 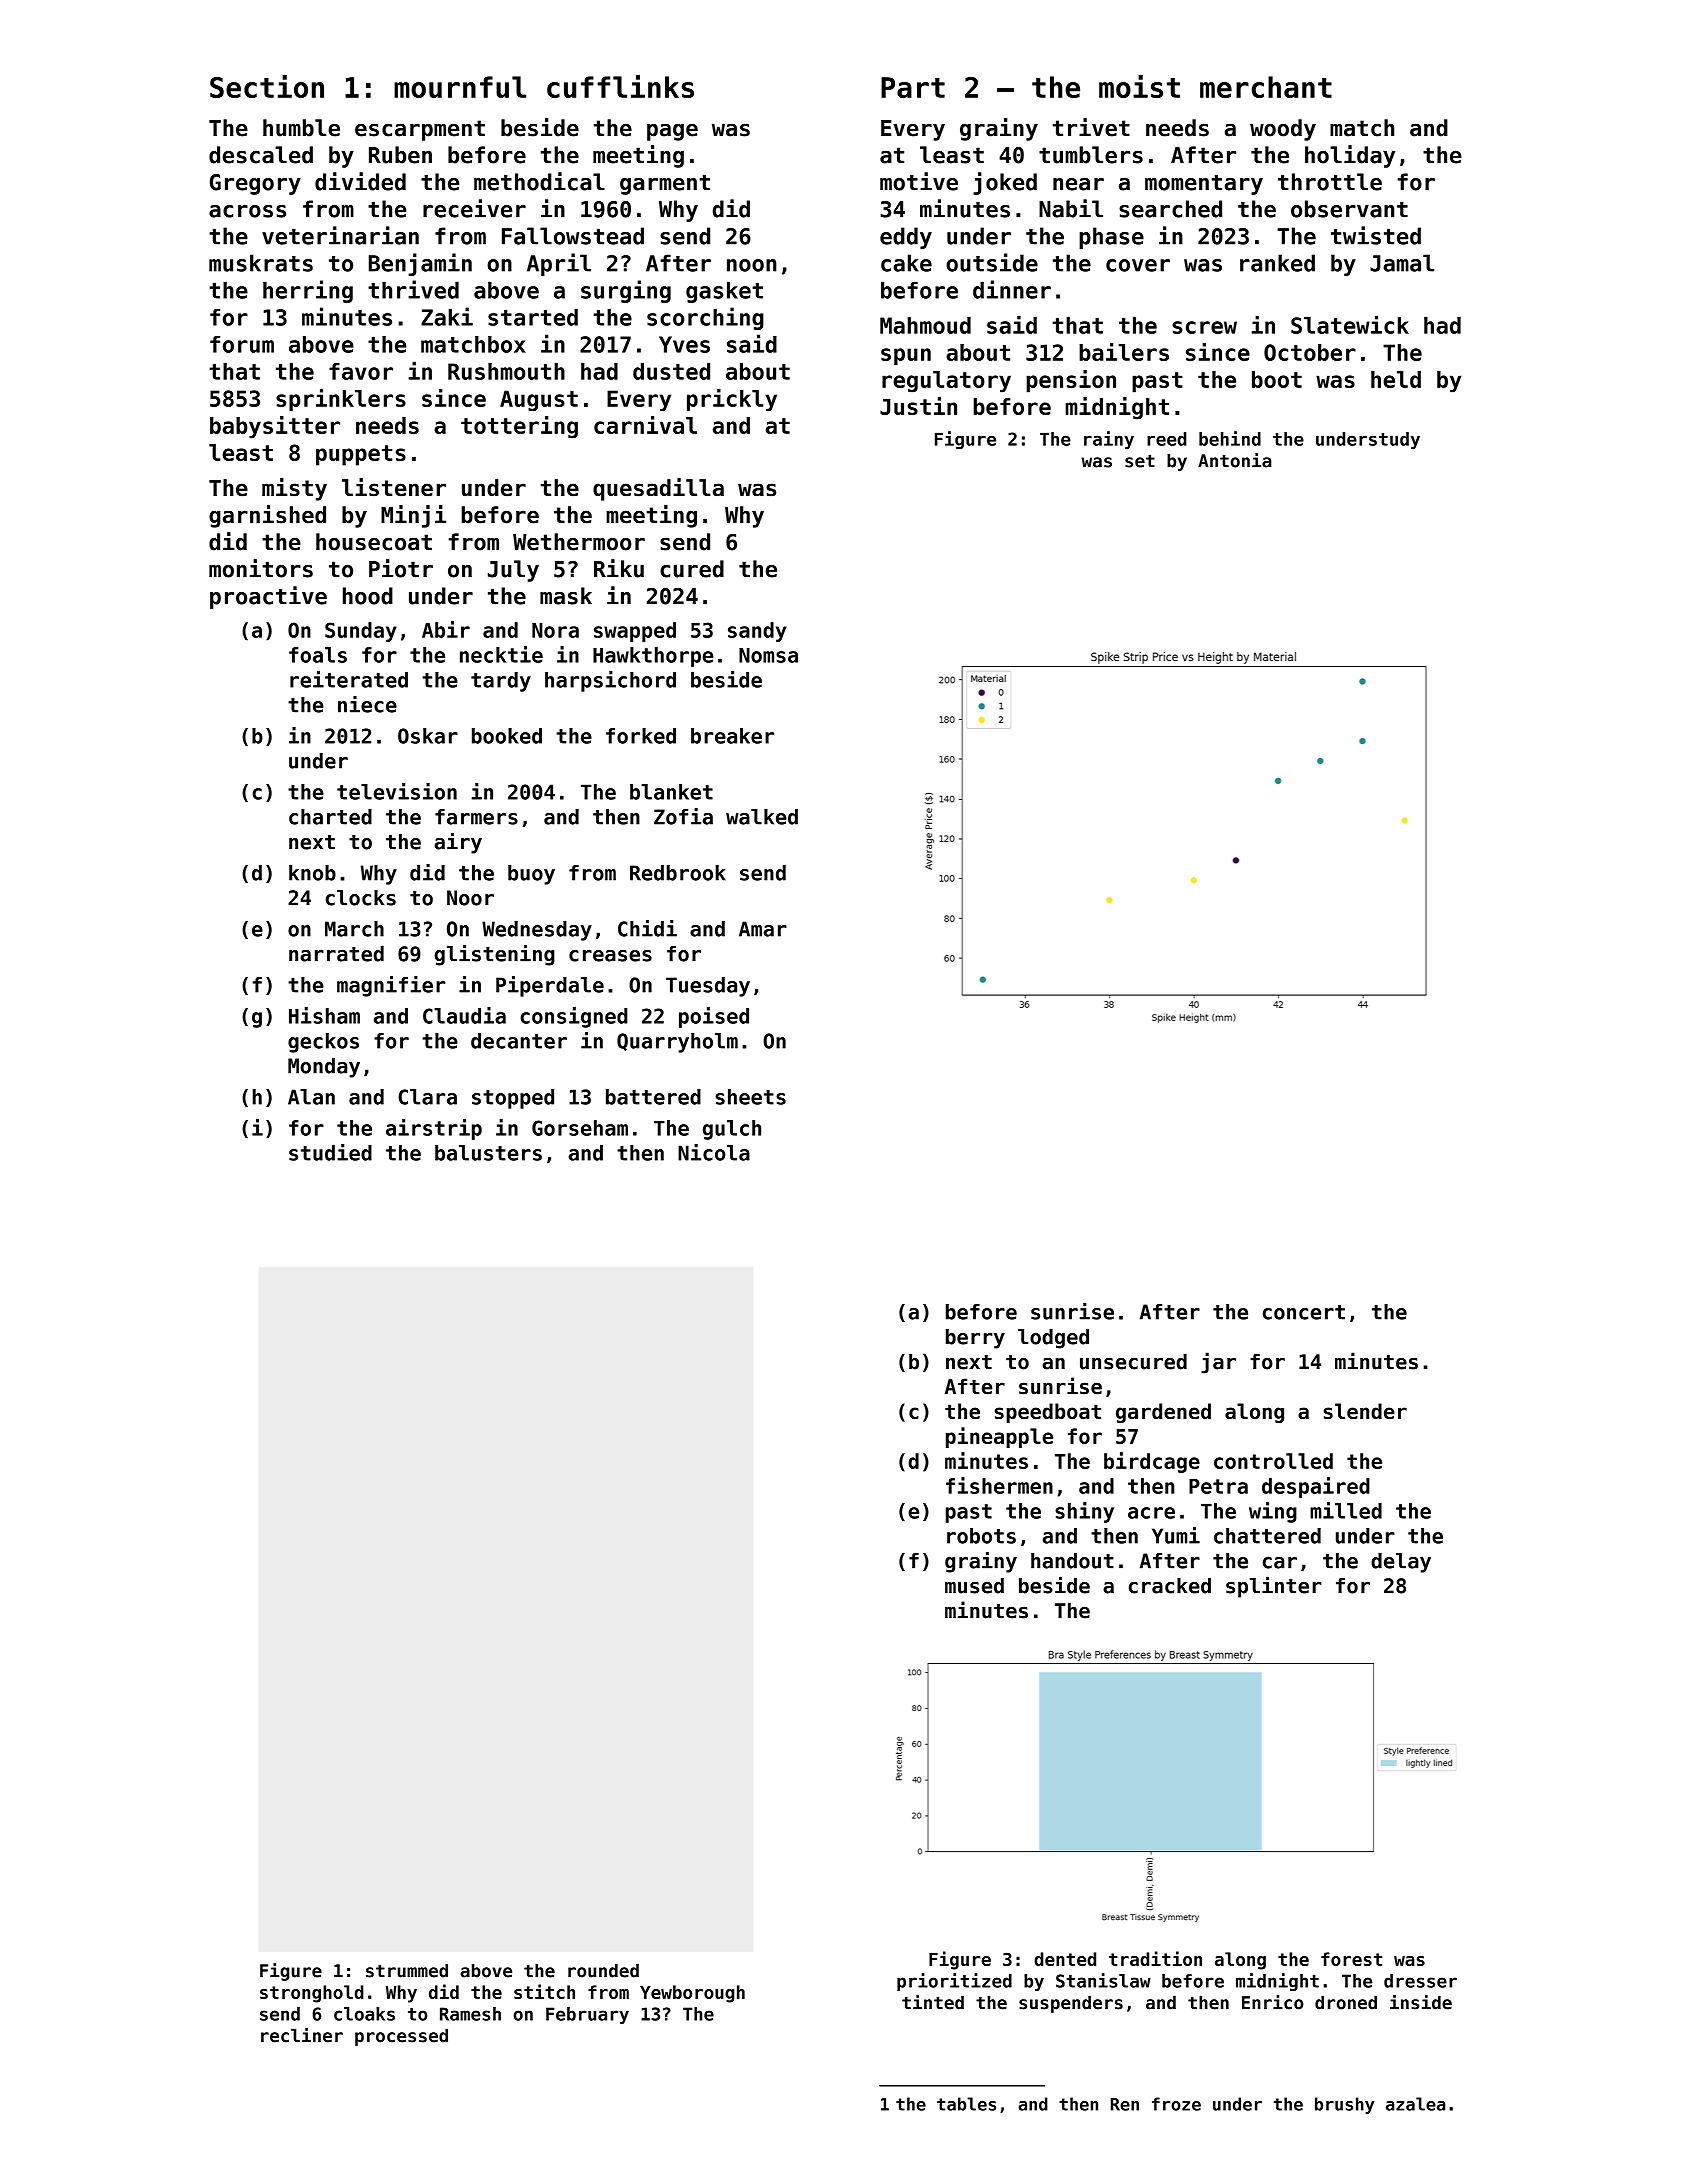 I want to click on woody, so click(x=1283, y=130).
